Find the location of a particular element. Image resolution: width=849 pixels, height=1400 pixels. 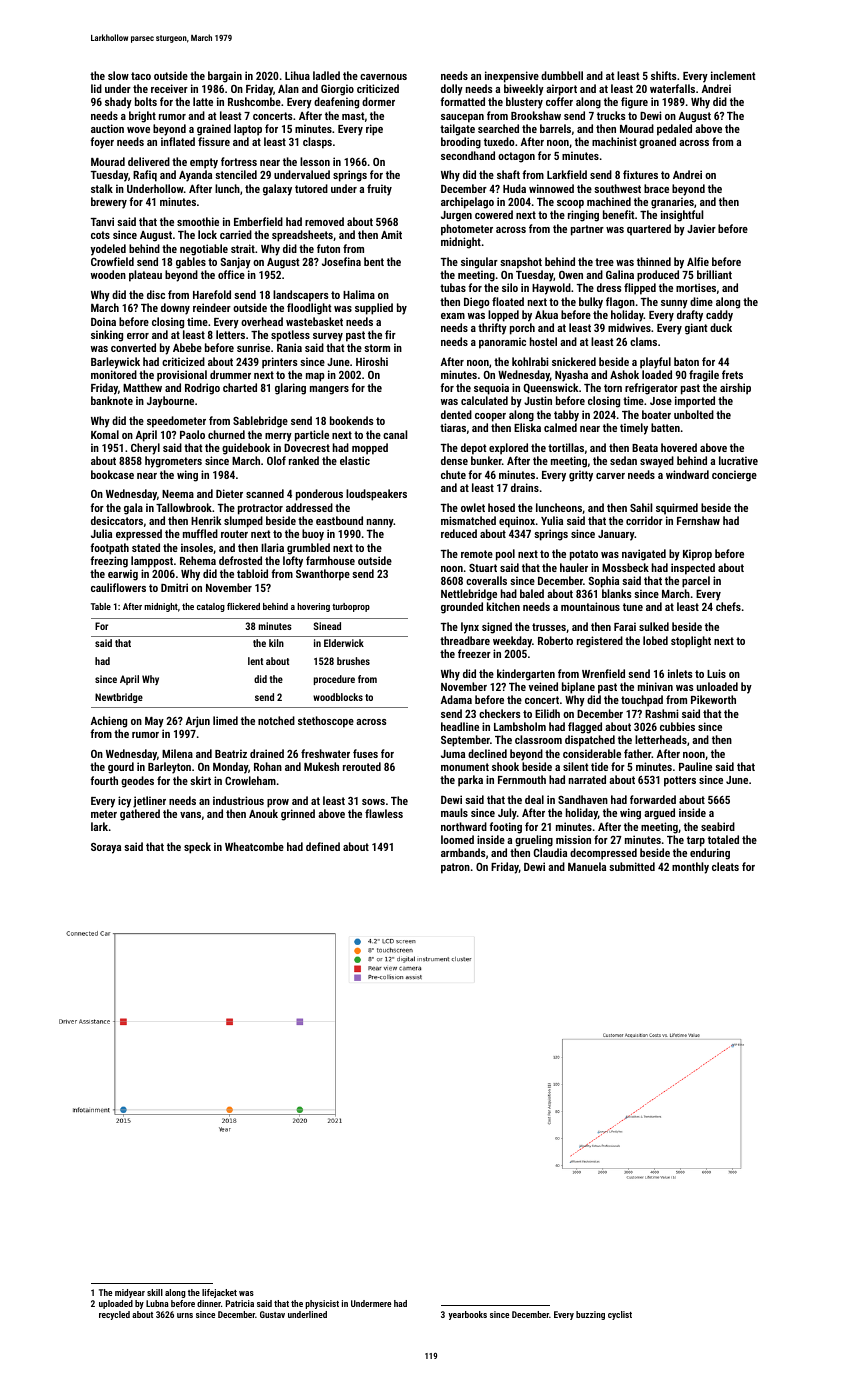

patron is located at coordinates (455, 868).
